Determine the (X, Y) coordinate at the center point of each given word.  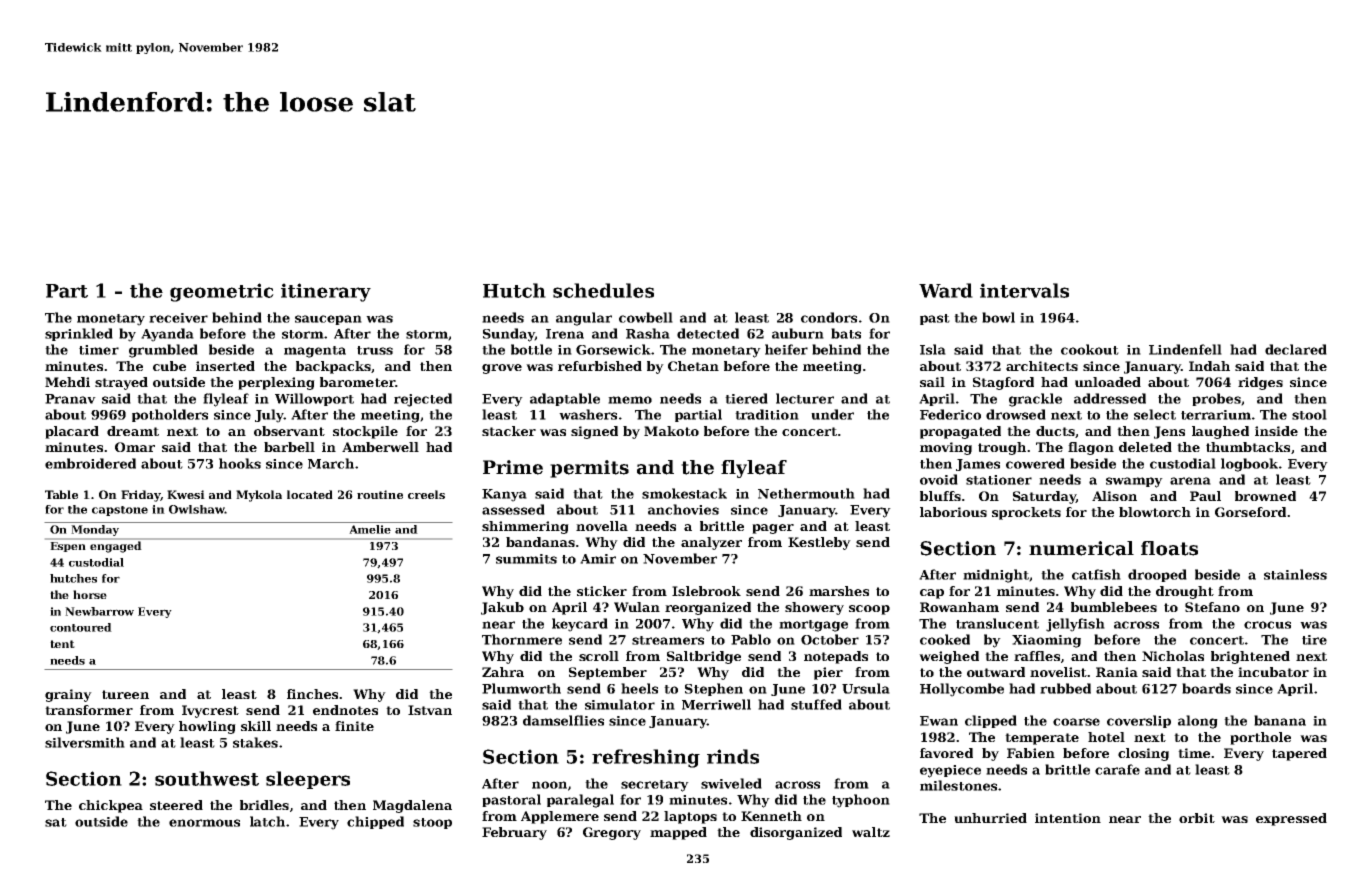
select (1155, 414)
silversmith (85, 742)
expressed (1291, 819)
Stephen (714, 689)
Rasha (648, 333)
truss (375, 350)
